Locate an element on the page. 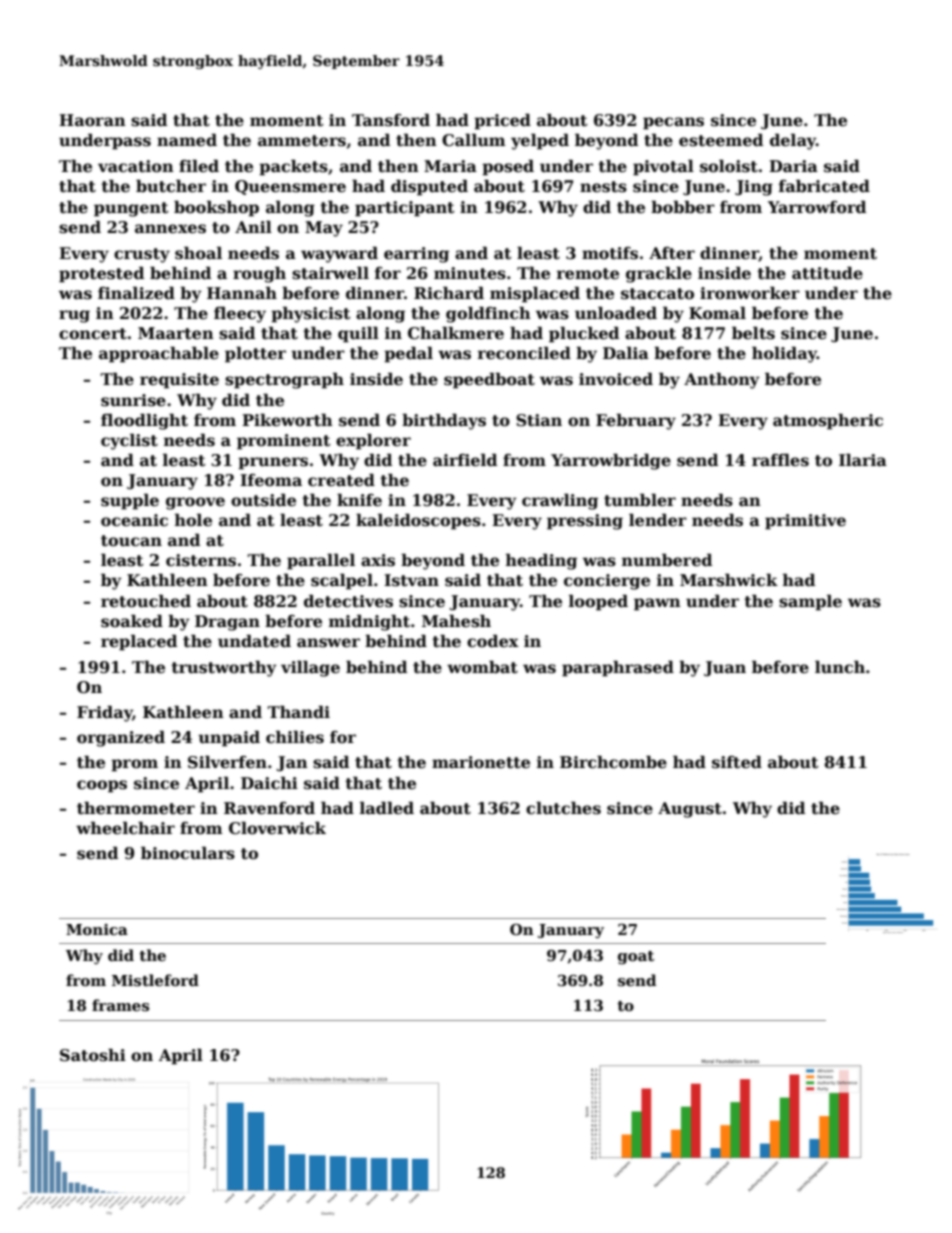 The width and height of the image is (952, 1233). Satoshi is located at coordinates (93, 1055).
